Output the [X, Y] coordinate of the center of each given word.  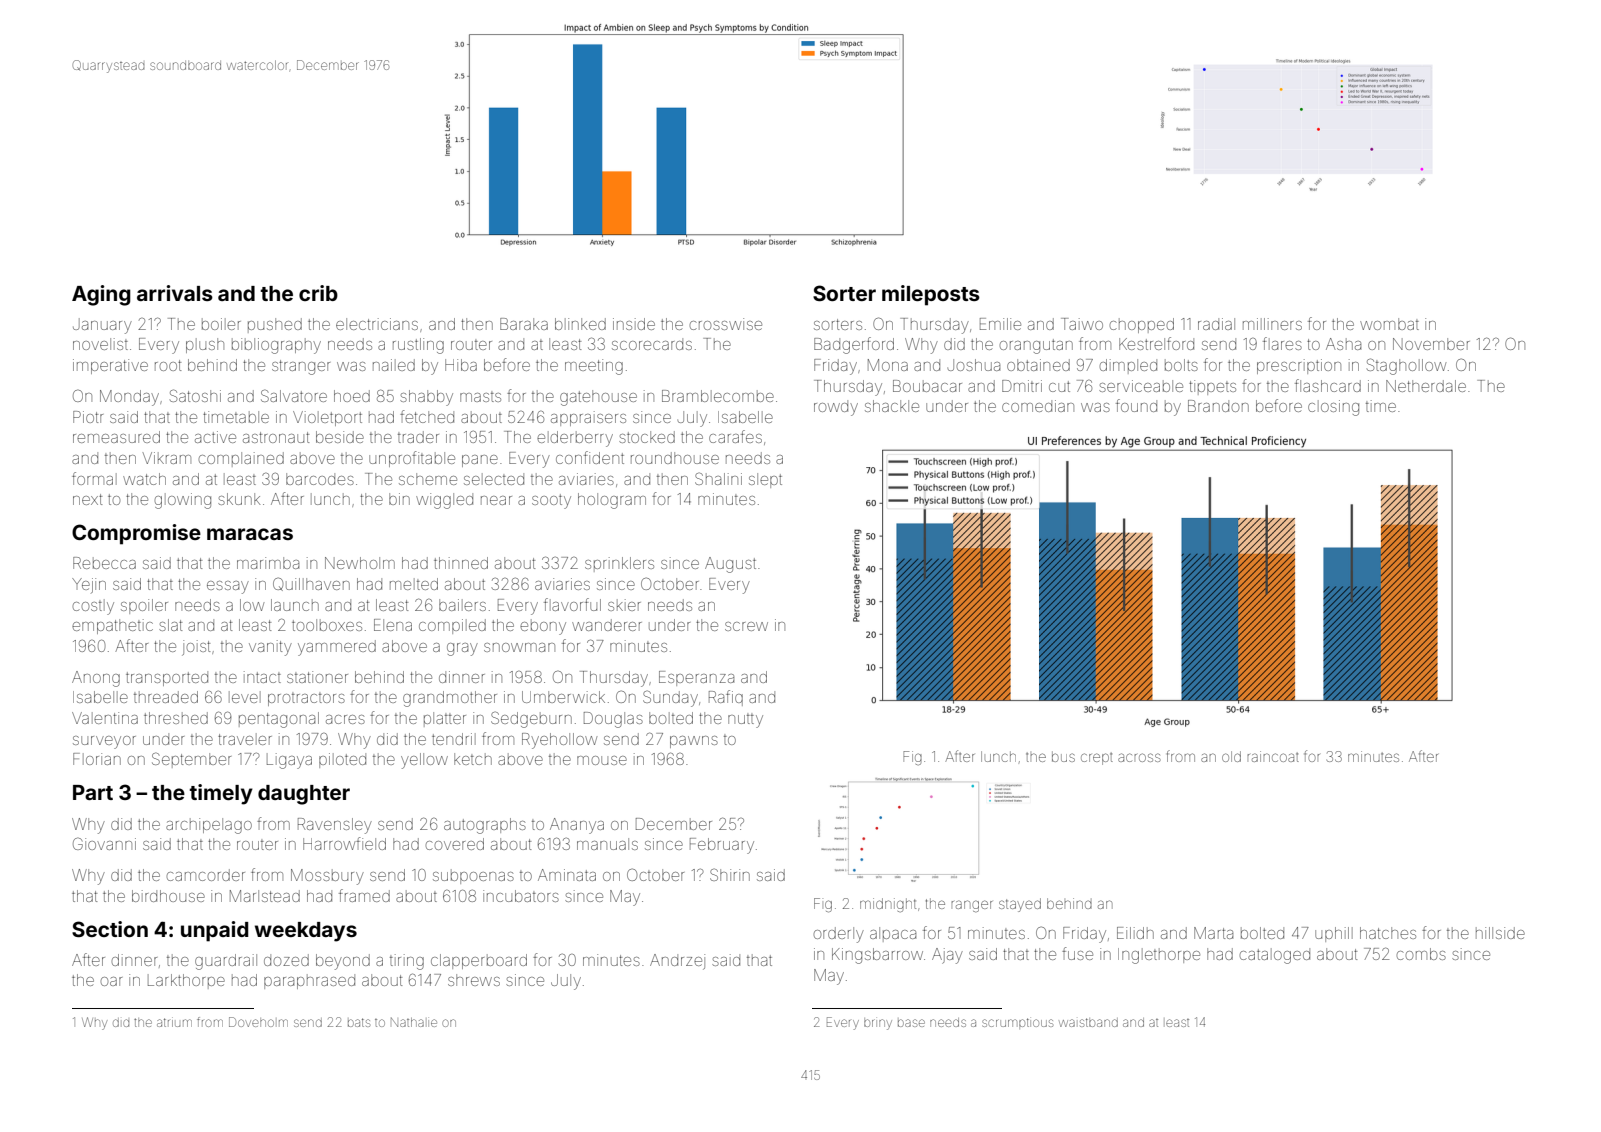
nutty [745, 721]
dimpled [1128, 366]
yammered [337, 648]
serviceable [1141, 386]
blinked [580, 324]
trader [418, 437]
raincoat [1273, 756]
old [1231, 756]
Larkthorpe [186, 981]
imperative [110, 366]
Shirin [730, 874]
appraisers [588, 418]
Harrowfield [344, 843]
